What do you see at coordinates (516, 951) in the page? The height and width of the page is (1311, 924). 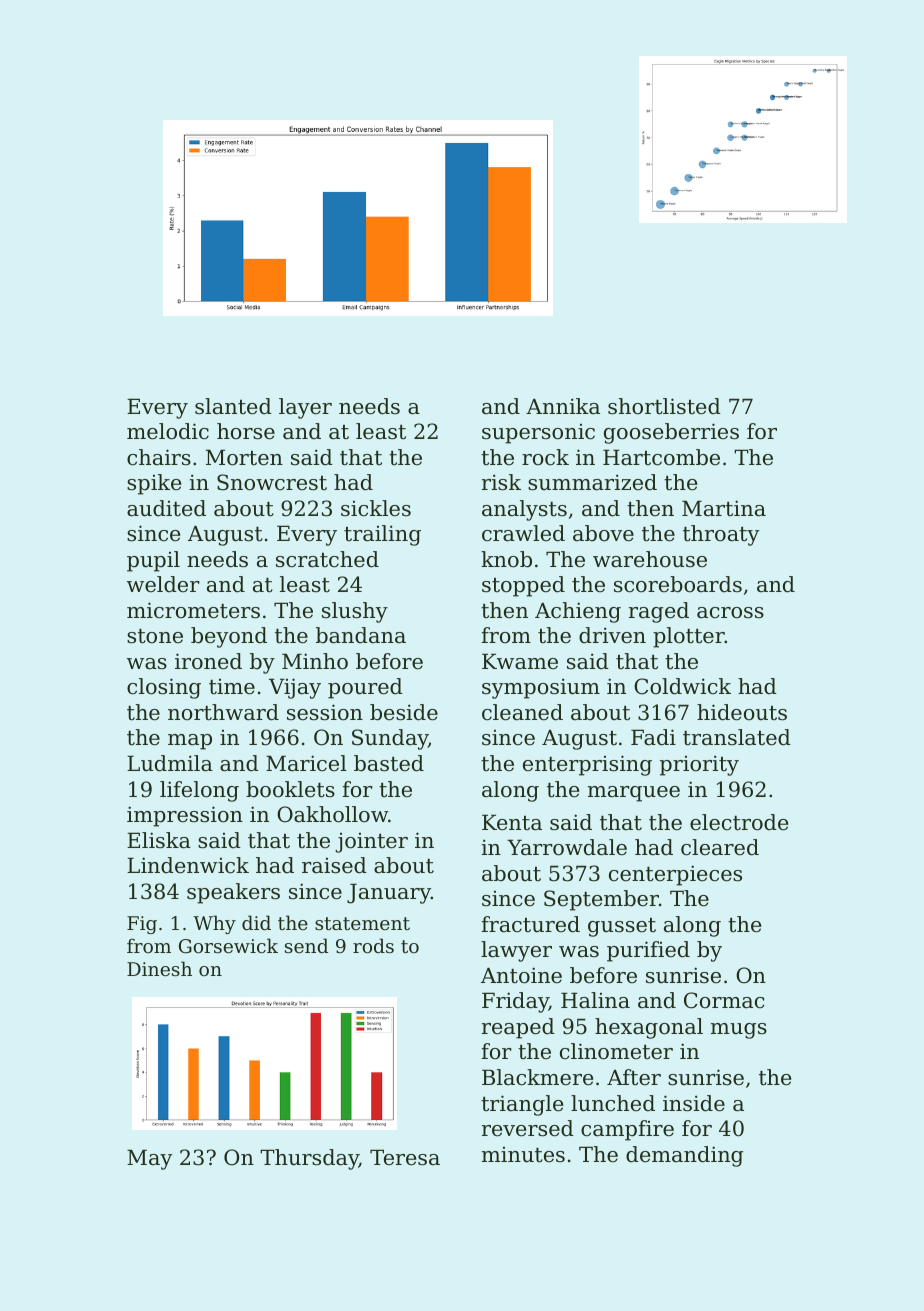 I see `lawyer` at bounding box center [516, 951].
